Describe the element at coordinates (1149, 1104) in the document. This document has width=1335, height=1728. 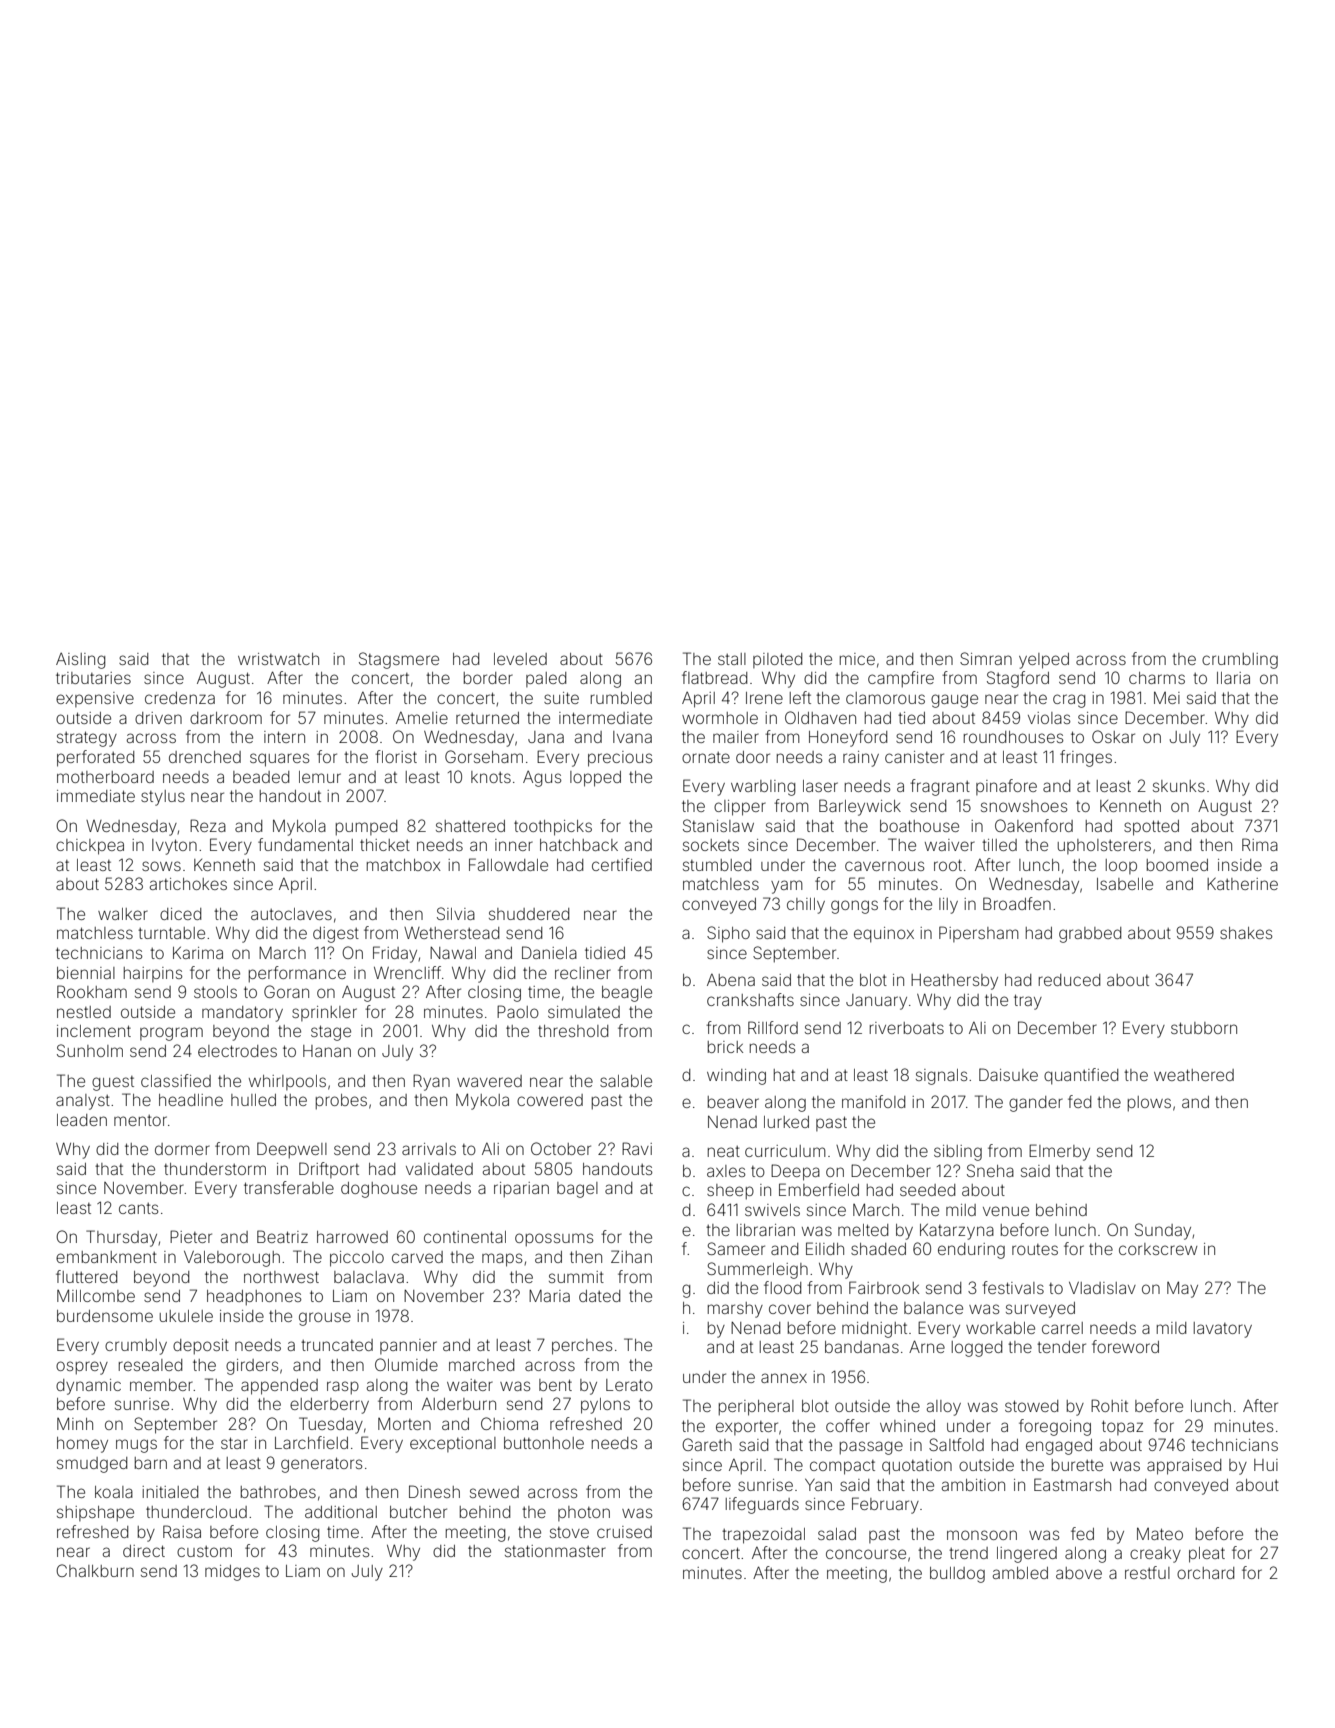
I see `plows` at that location.
